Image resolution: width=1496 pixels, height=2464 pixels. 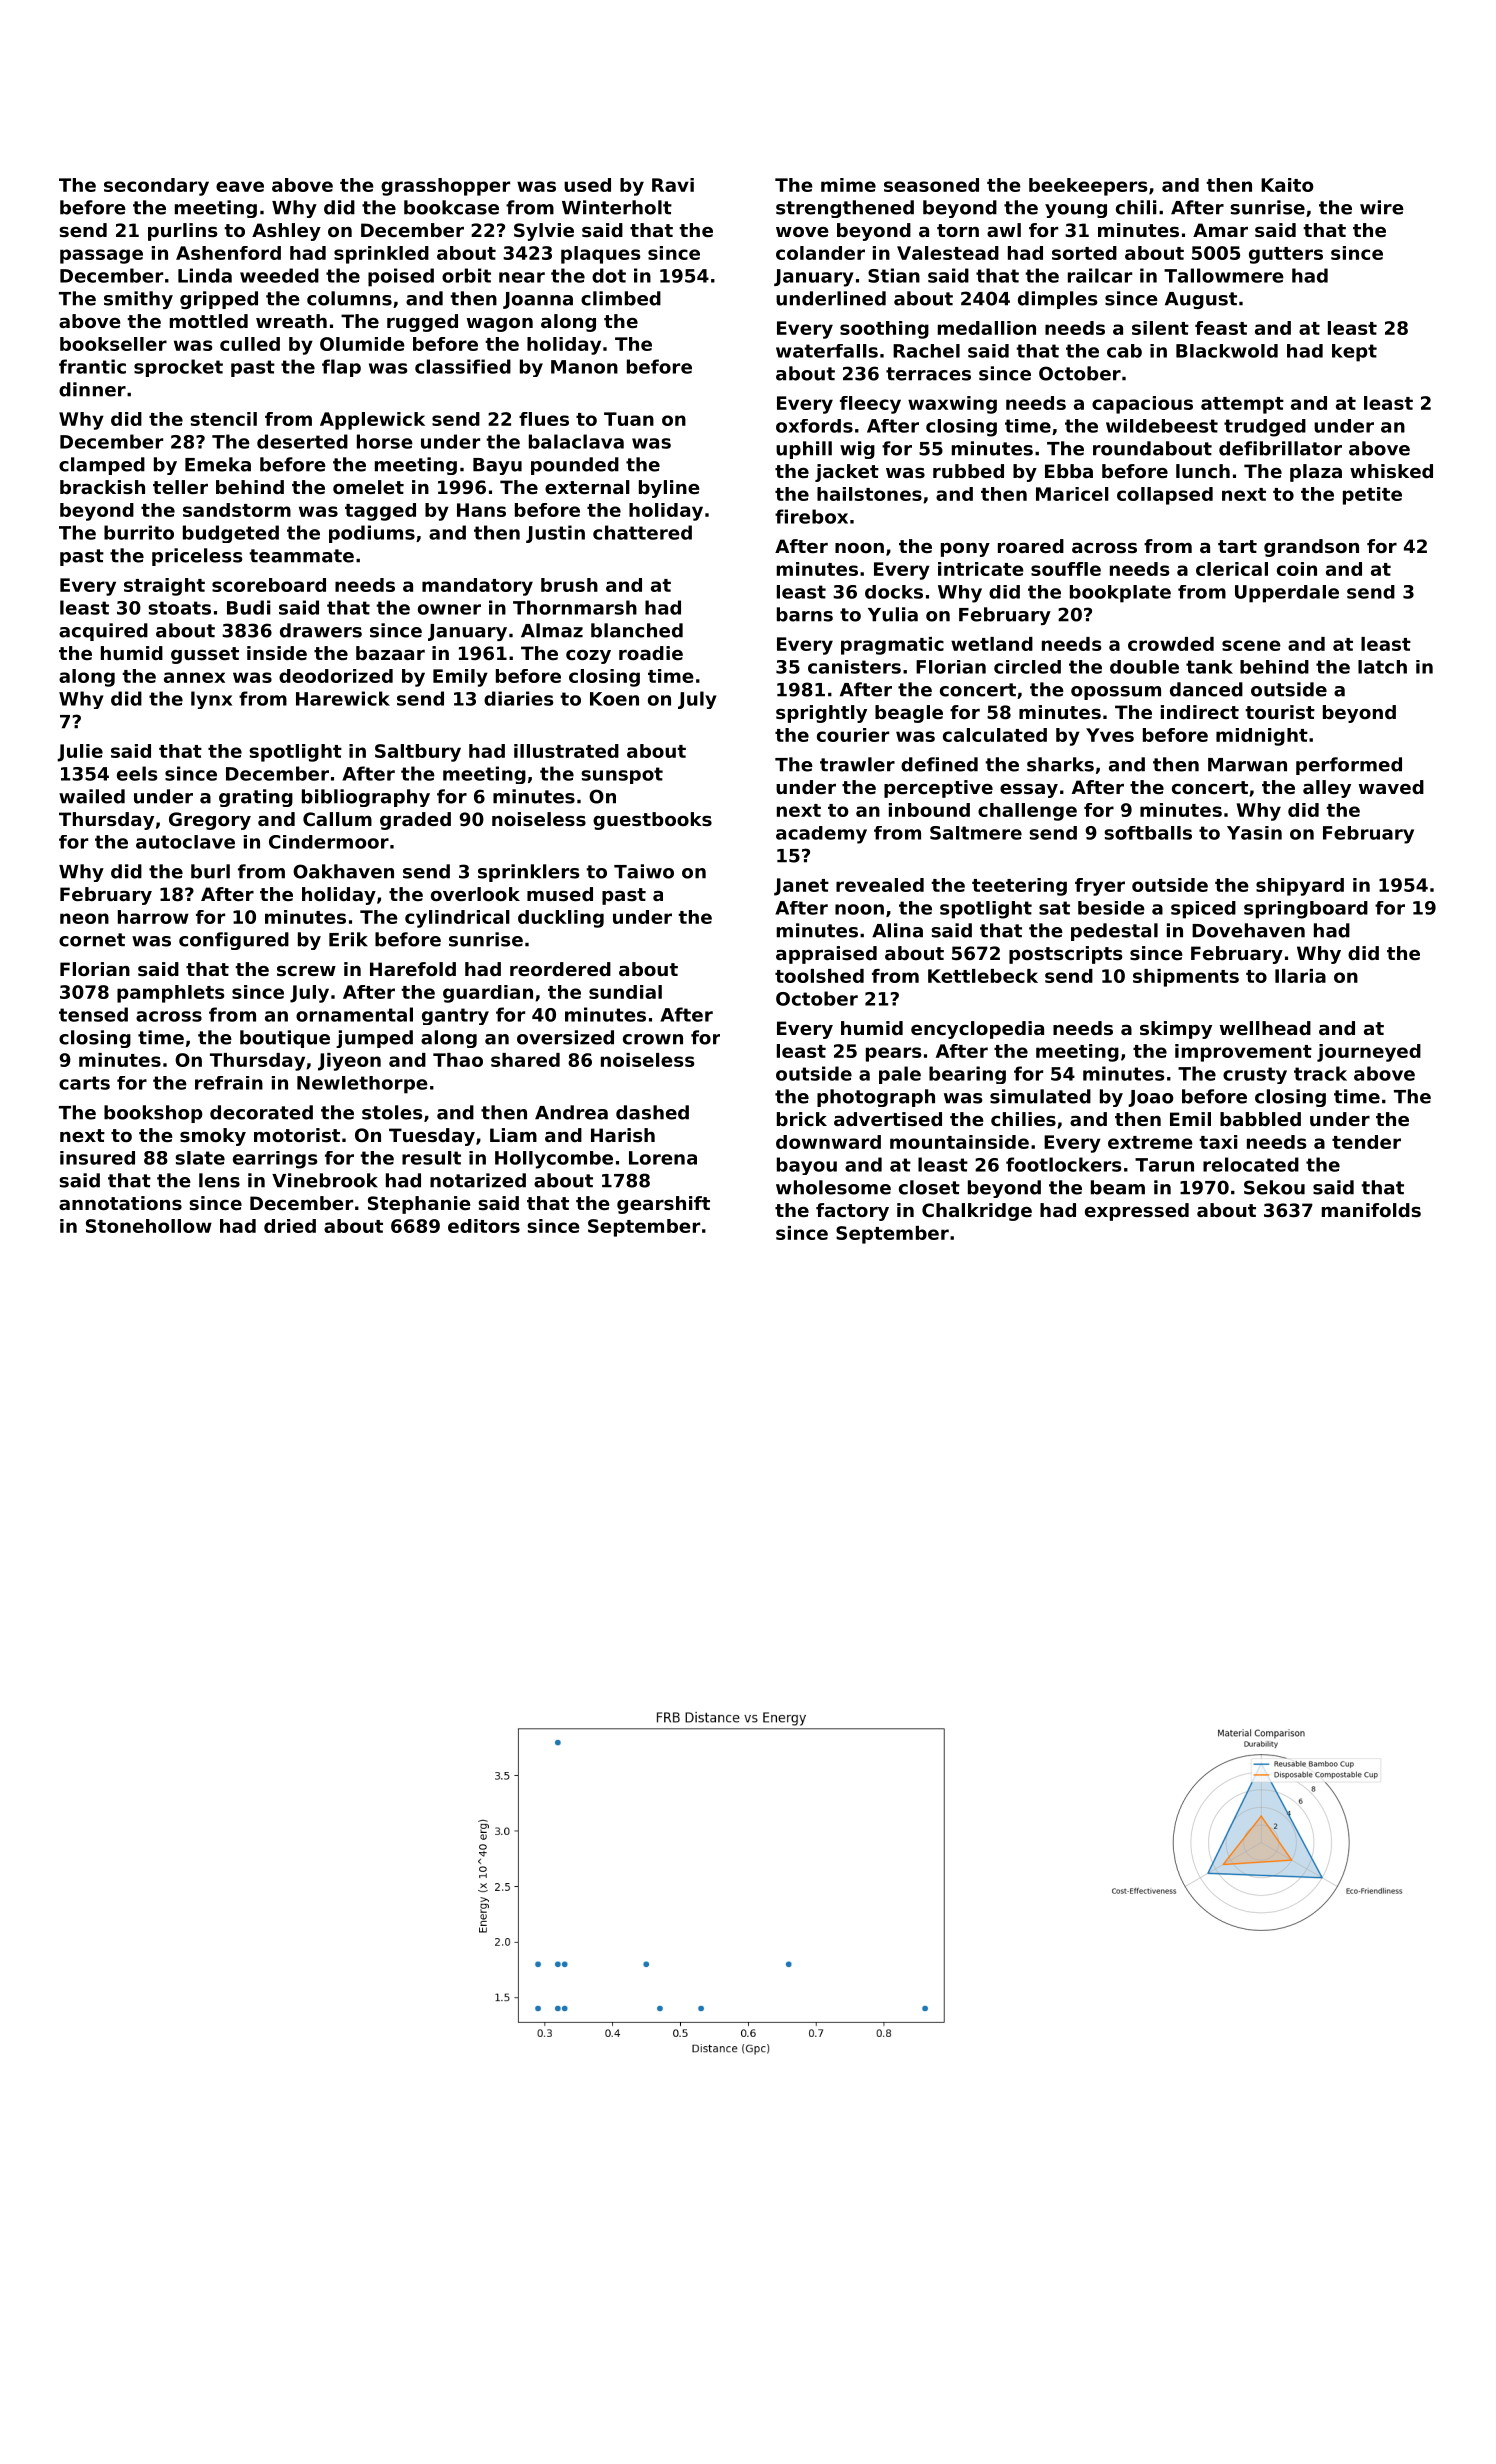 What do you see at coordinates (1382, 667) in the page?
I see `latch` at bounding box center [1382, 667].
